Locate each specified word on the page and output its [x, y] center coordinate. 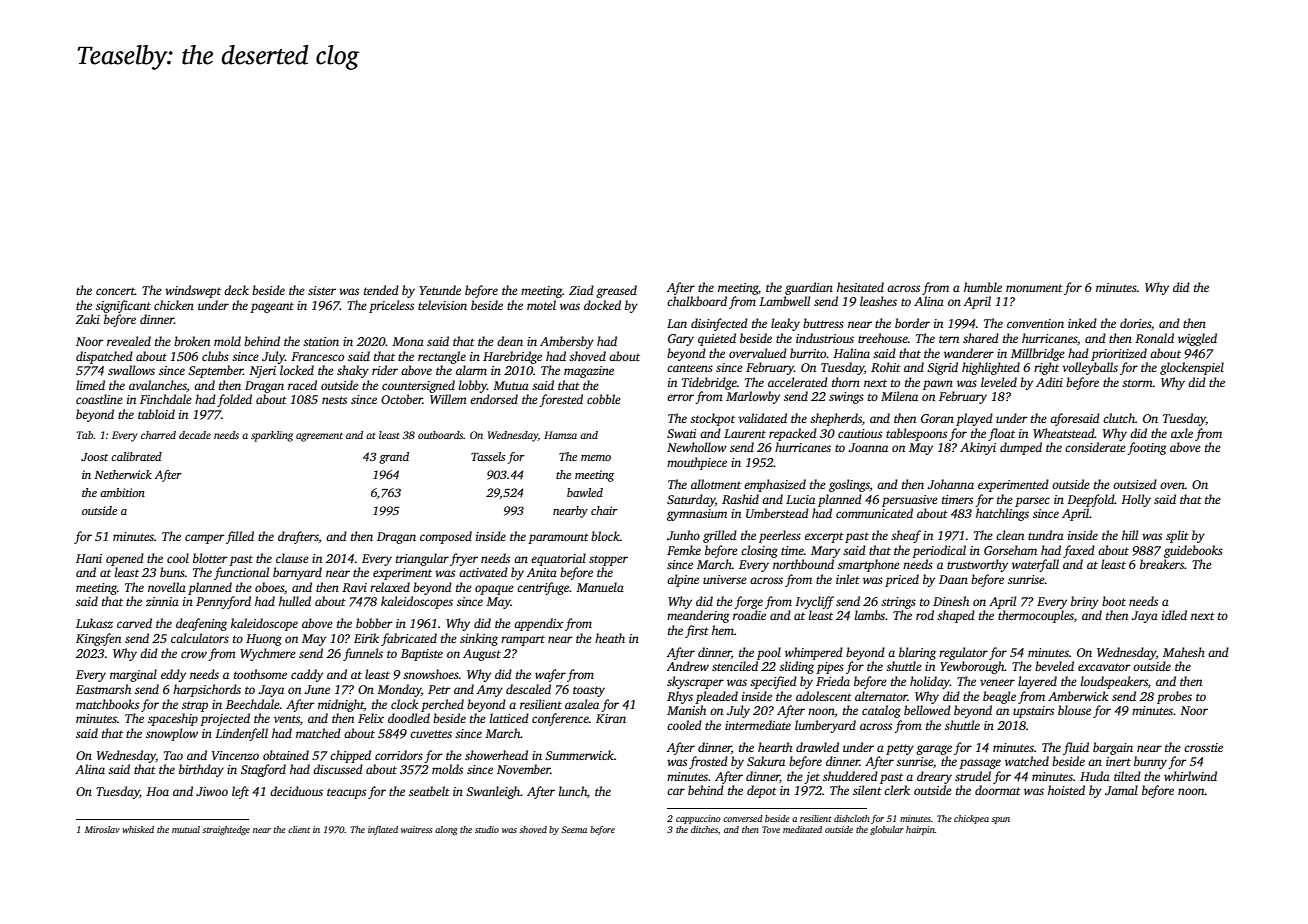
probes [1174, 697]
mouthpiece [697, 463]
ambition [122, 492]
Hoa [157, 791]
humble [983, 287]
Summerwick [579, 755]
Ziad [581, 290]
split [1177, 536]
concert [115, 291]
